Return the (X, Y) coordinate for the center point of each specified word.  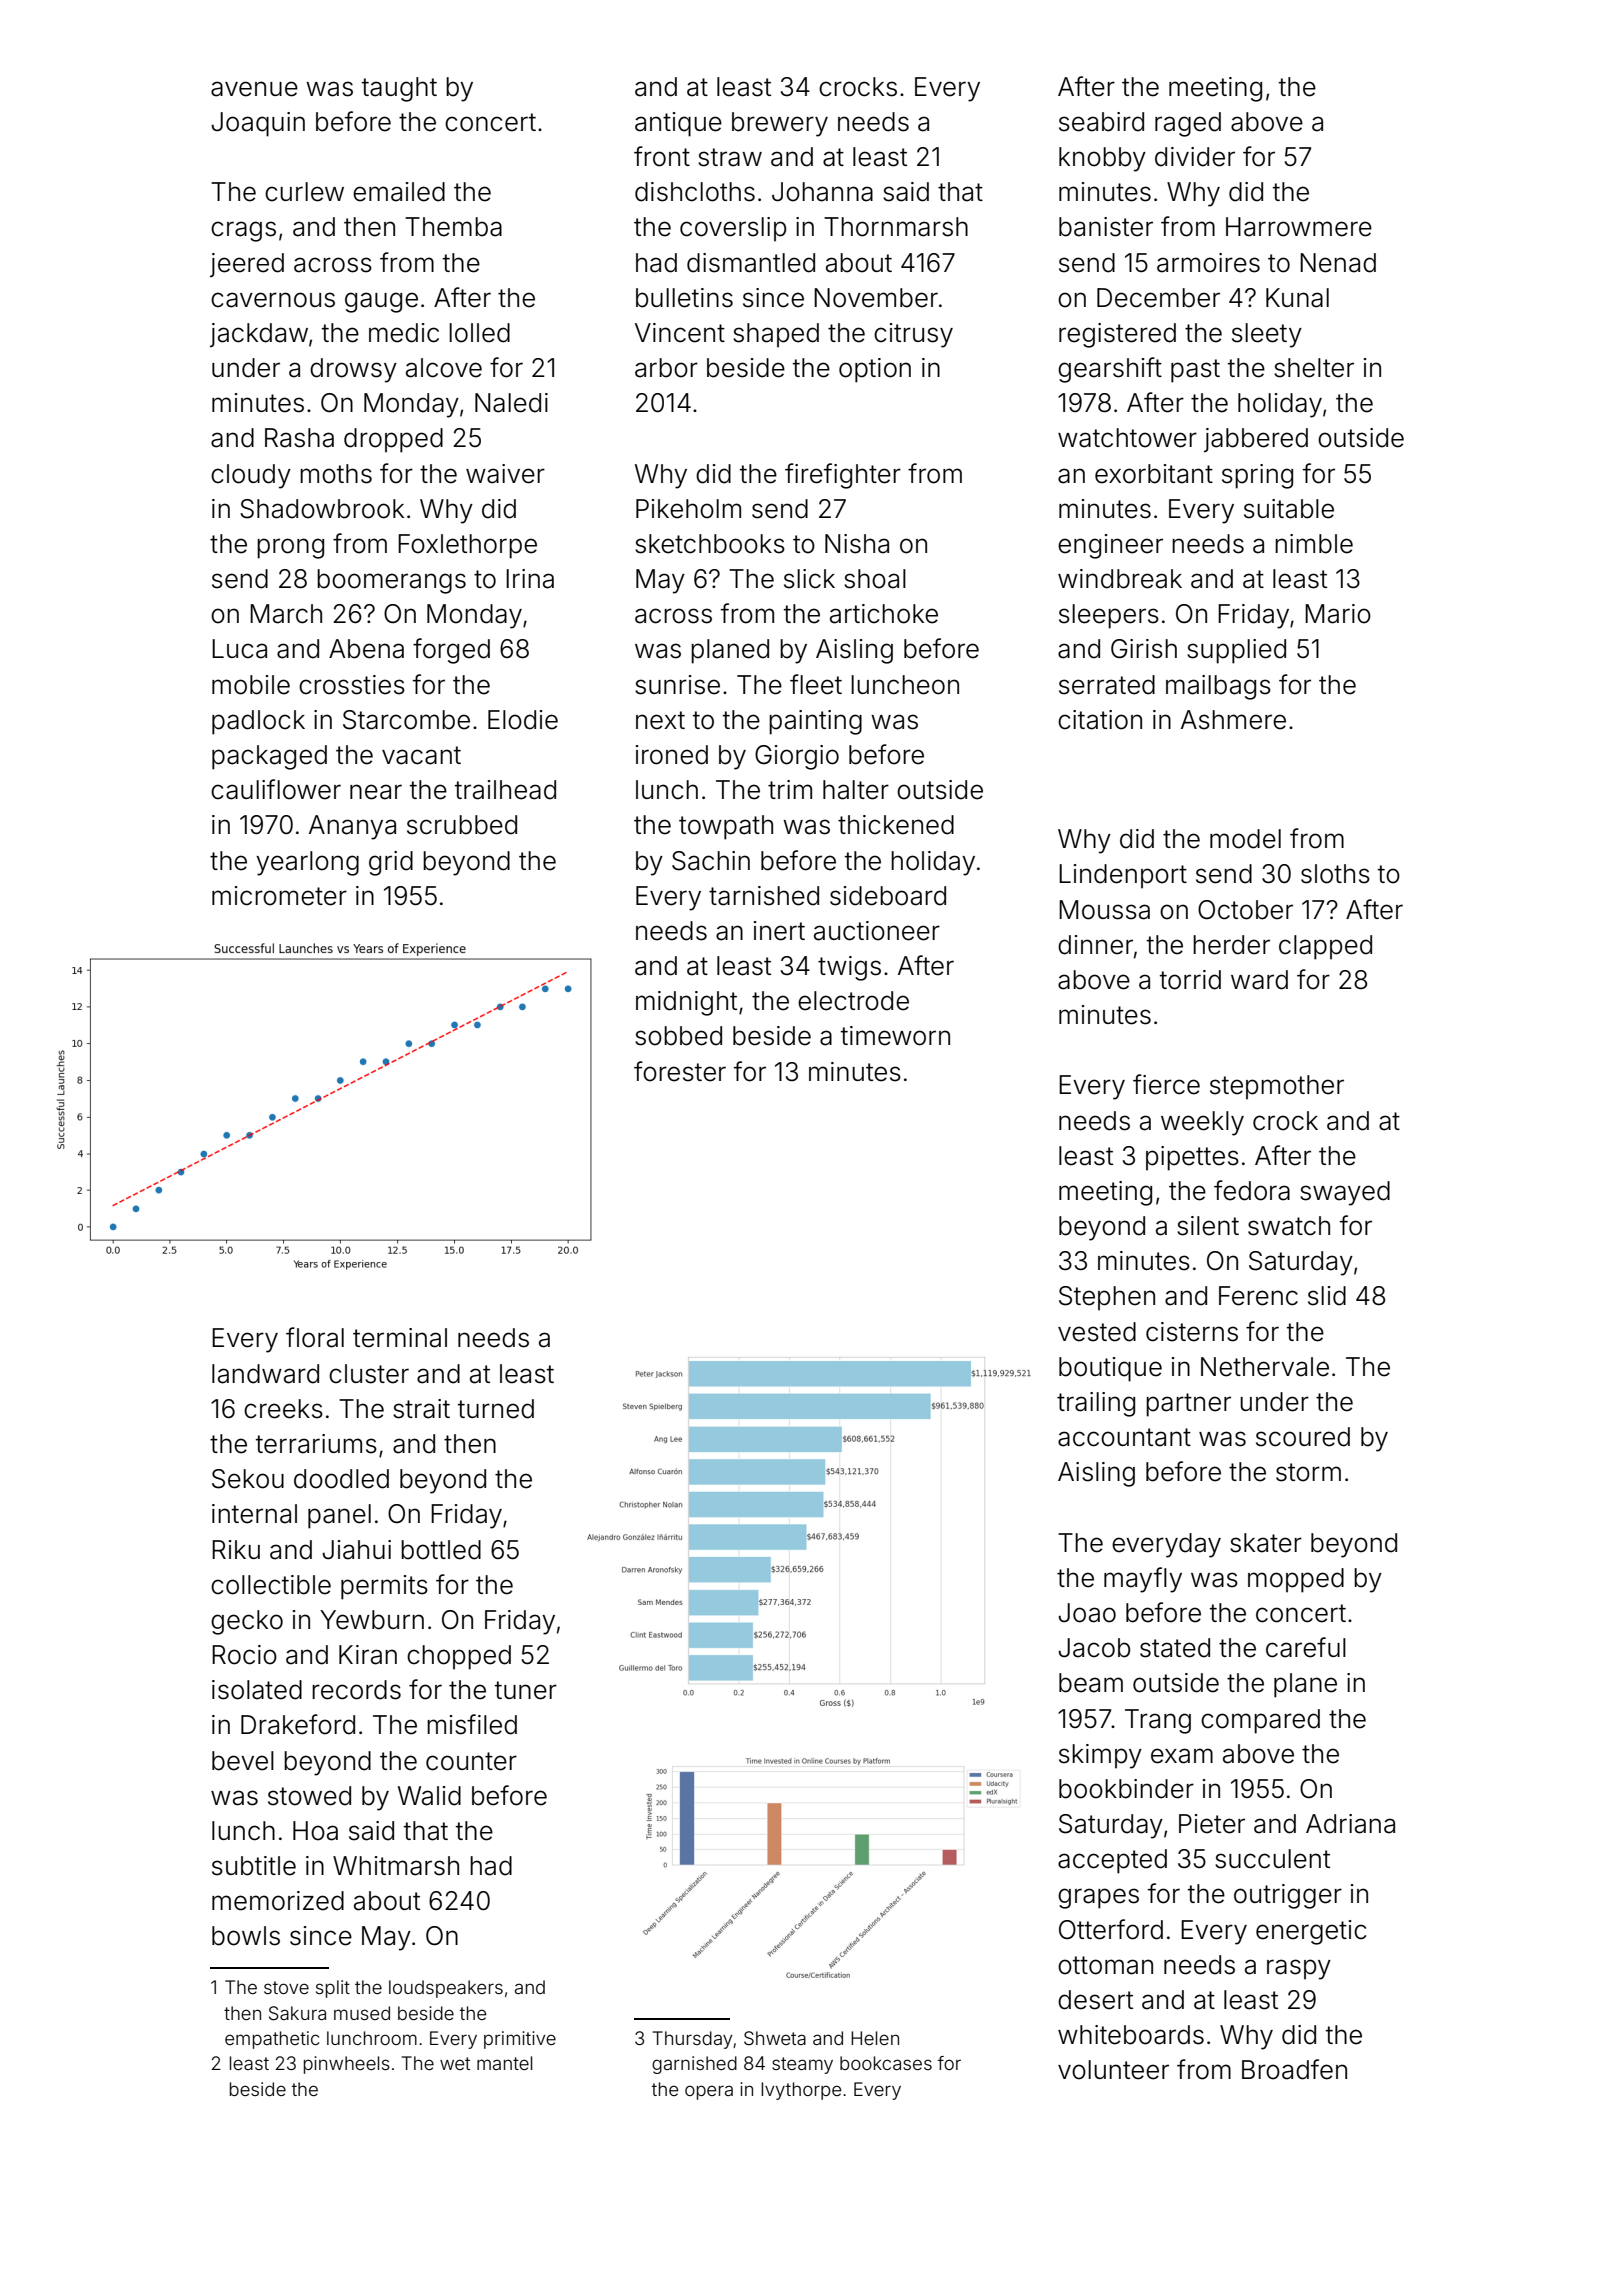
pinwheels (347, 2065)
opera (709, 2092)
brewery (780, 124)
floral (315, 1337)
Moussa (1104, 910)
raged (1188, 124)
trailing (1096, 1404)
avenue (254, 89)
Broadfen (1294, 2069)
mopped (1296, 1580)
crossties (352, 685)
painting (815, 722)
